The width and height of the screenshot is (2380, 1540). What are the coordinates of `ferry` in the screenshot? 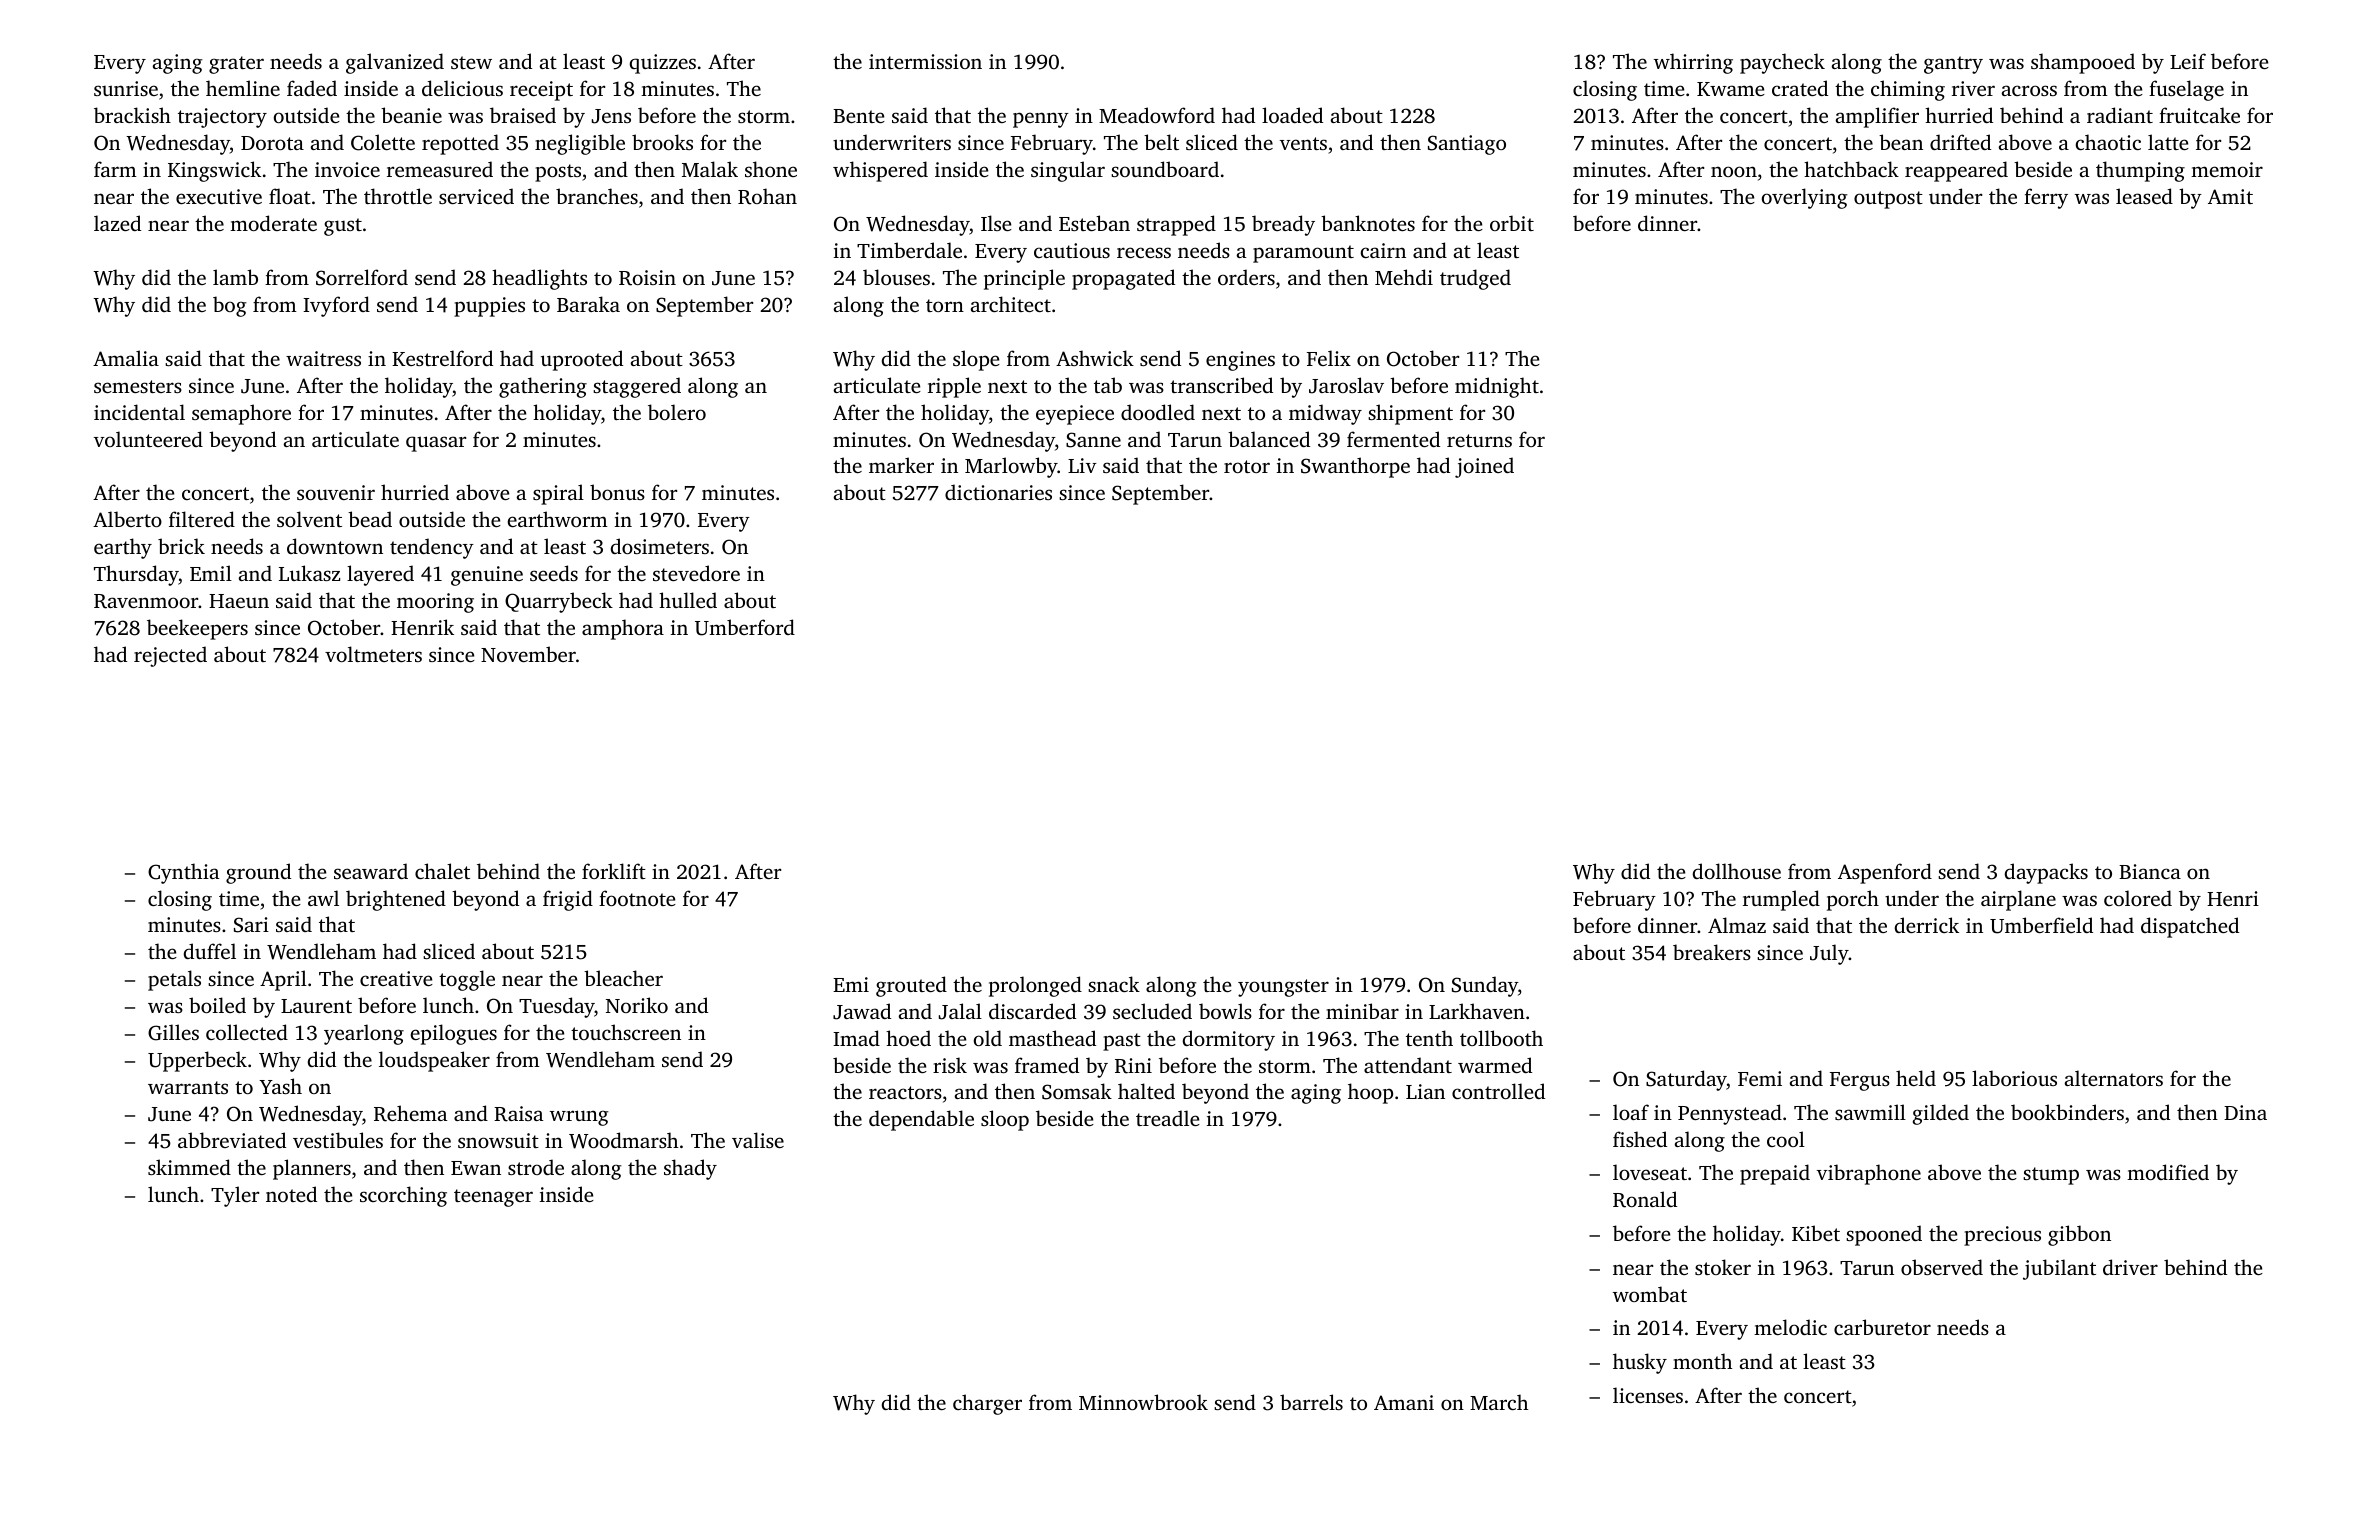 It's located at (2046, 198).
